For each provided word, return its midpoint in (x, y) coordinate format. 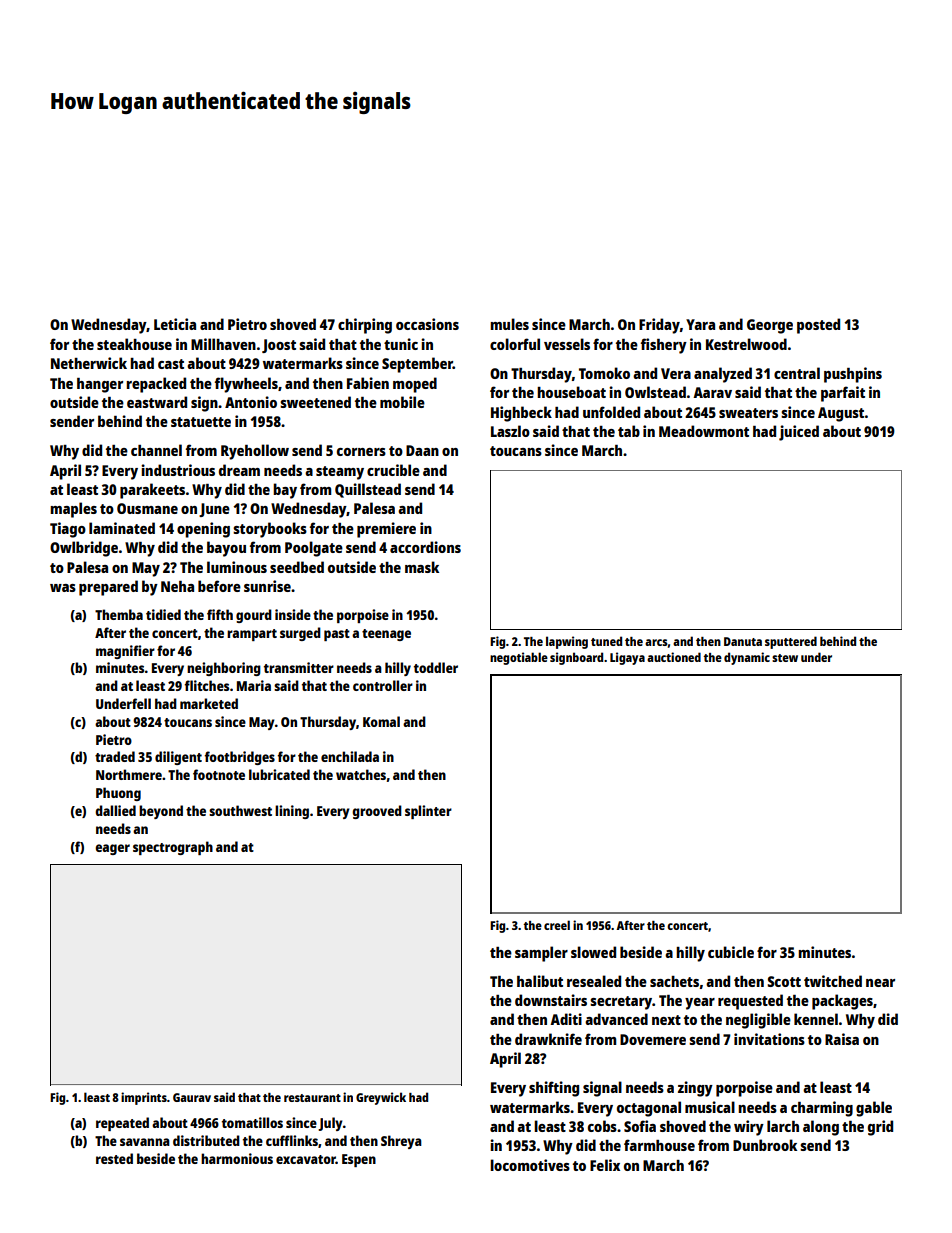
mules (509, 324)
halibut (540, 981)
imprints (144, 1098)
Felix (605, 1165)
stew (785, 658)
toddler (436, 667)
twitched (833, 981)
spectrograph (173, 848)
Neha (177, 586)
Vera (676, 373)
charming (822, 1109)
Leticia (175, 324)
